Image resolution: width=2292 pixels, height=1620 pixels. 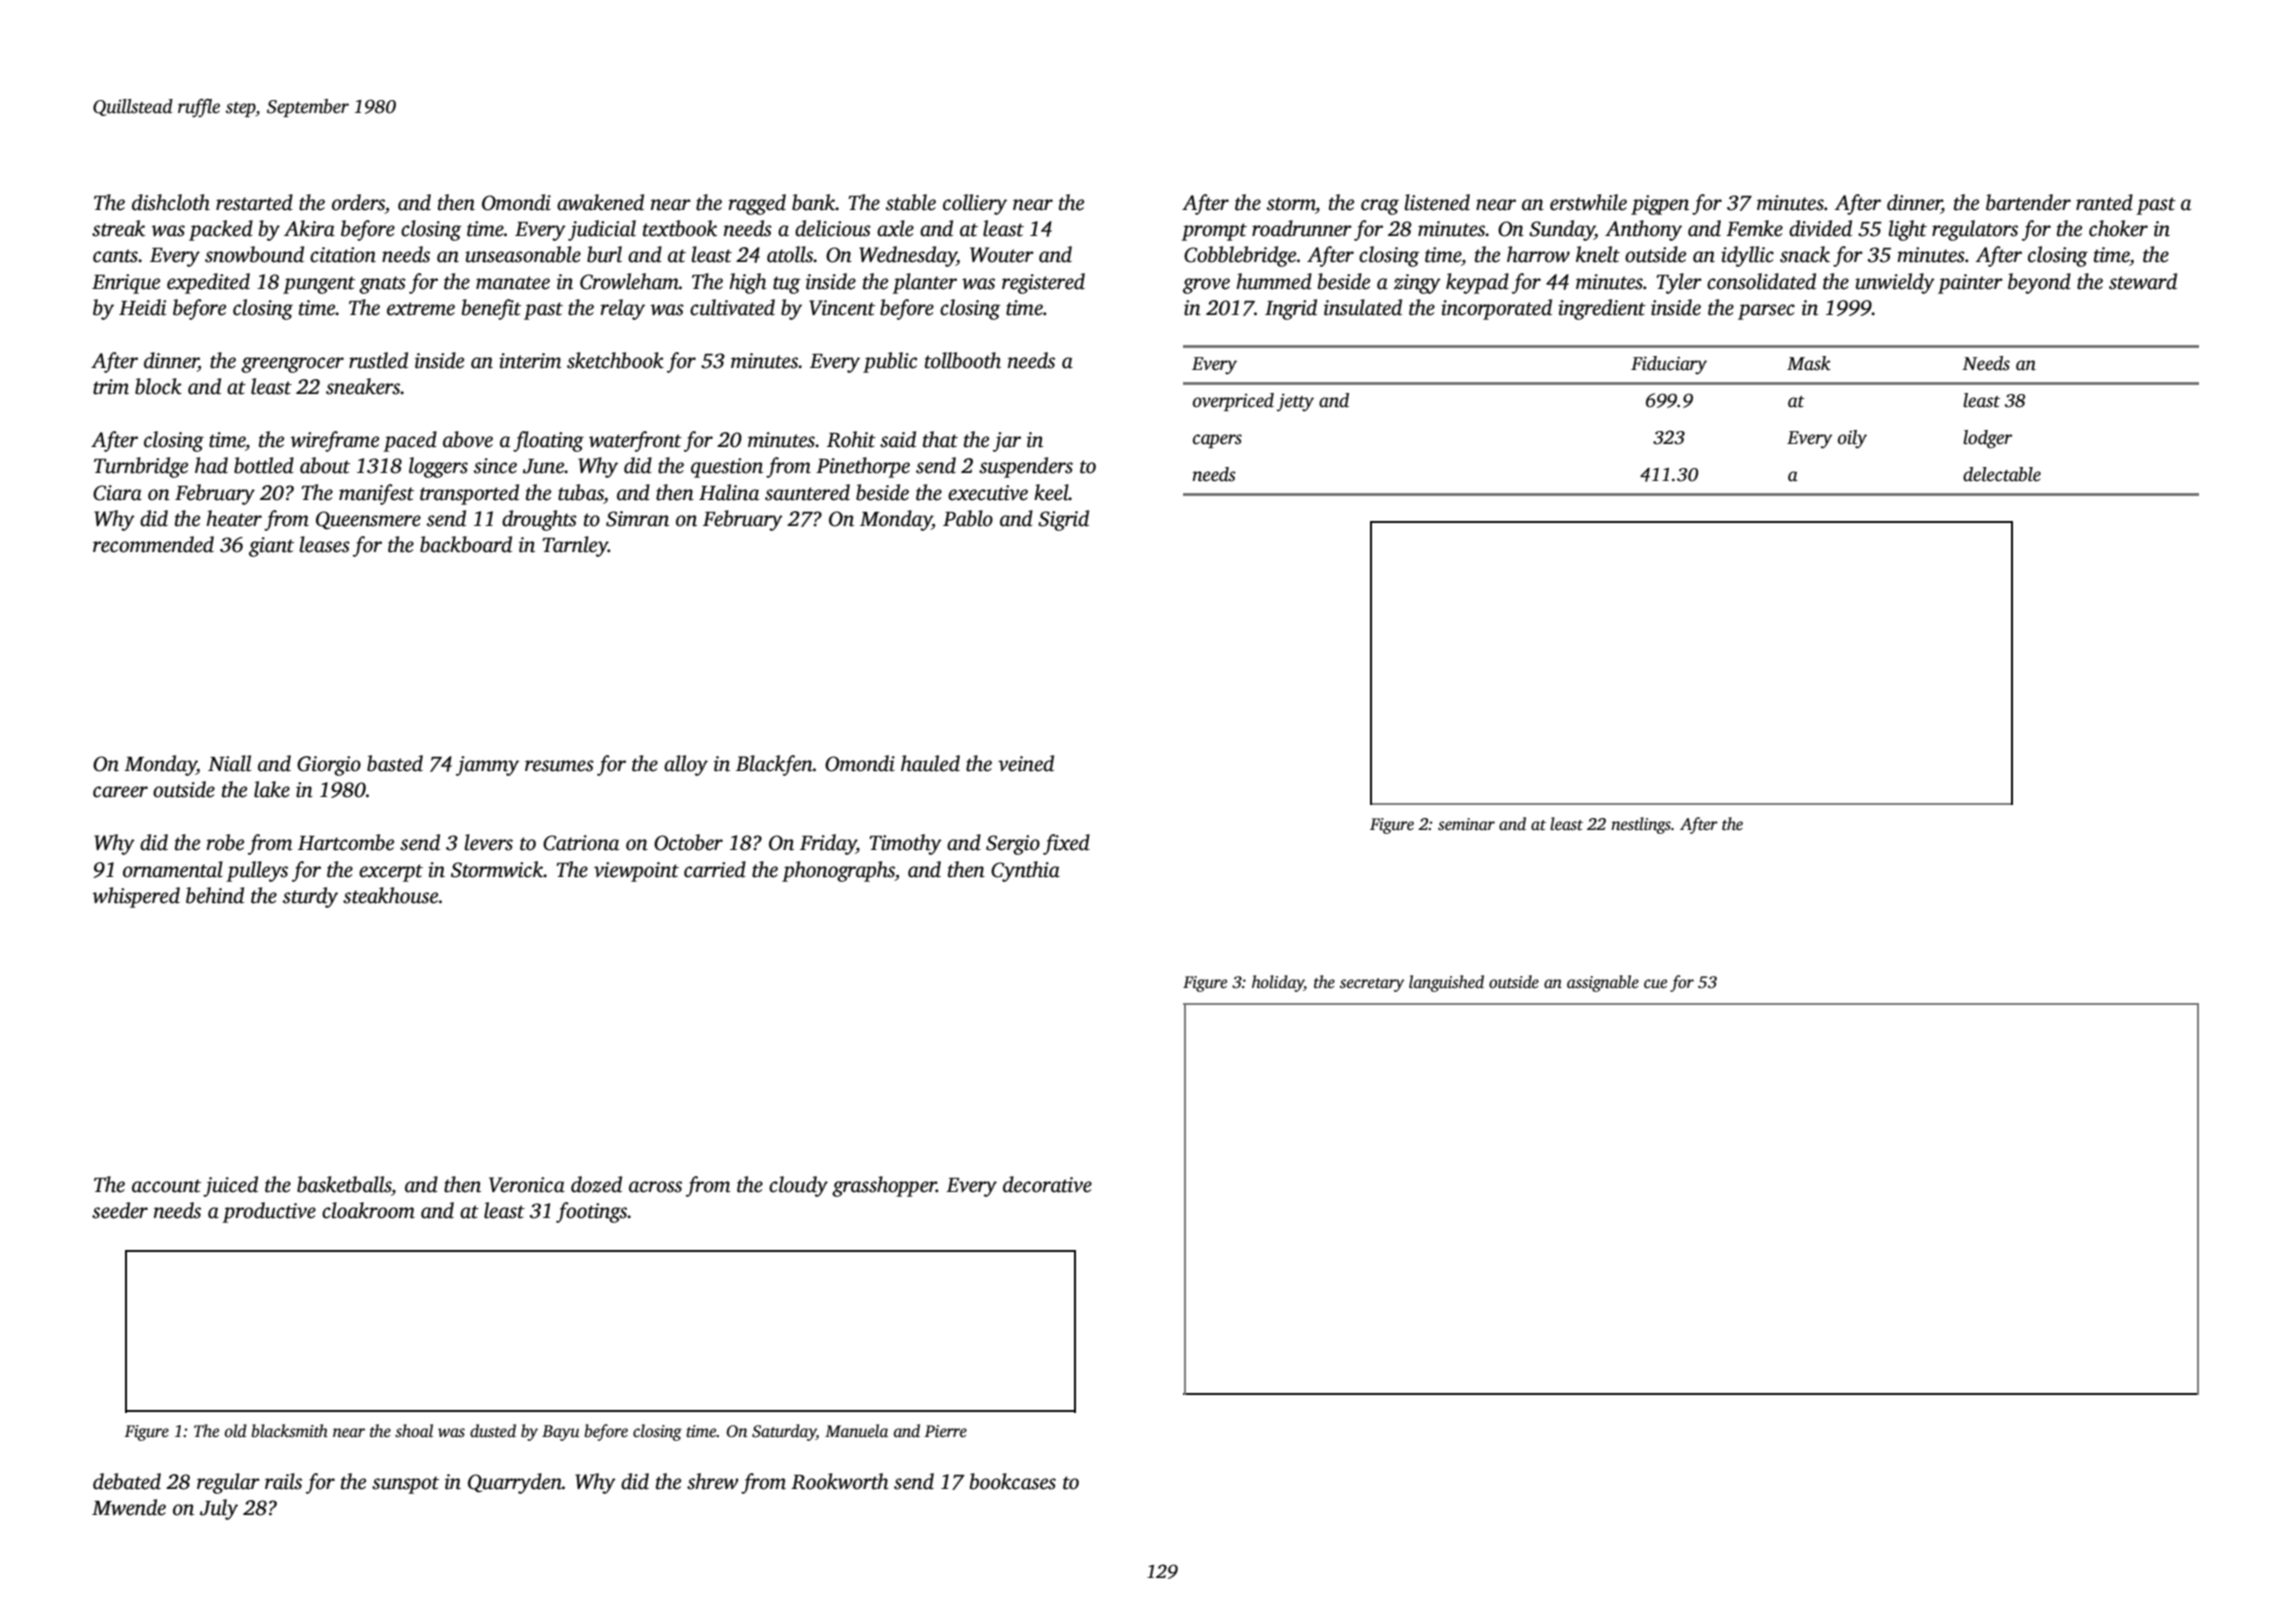 What do you see at coordinates (2143, 281) in the image?
I see `steward` at bounding box center [2143, 281].
